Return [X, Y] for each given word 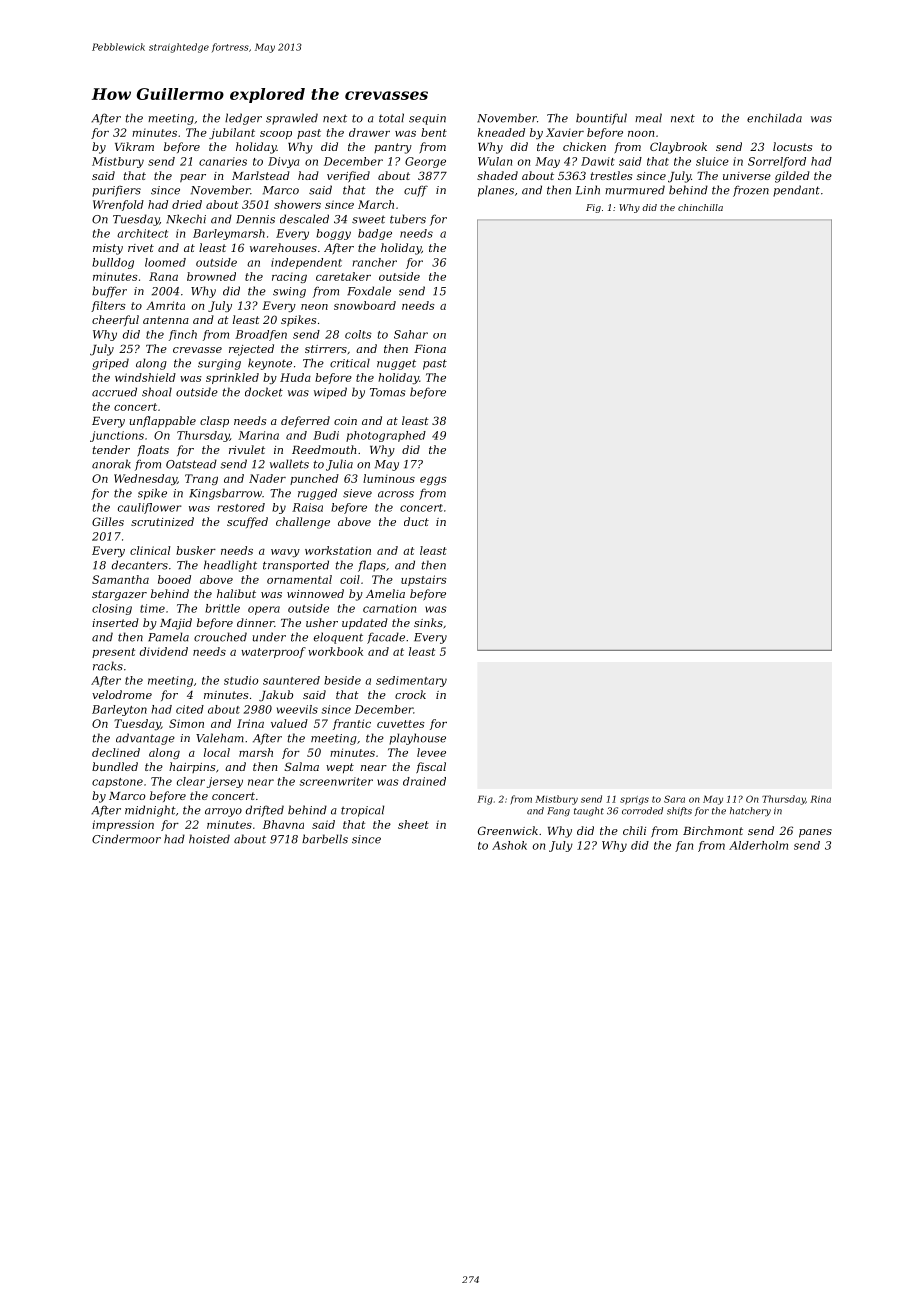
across [396, 494]
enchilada [774, 118]
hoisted [209, 839]
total [391, 118]
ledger [243, 119]
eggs [433, 481]
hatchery [750, 812]
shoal [157, 392]
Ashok [509, 845]
